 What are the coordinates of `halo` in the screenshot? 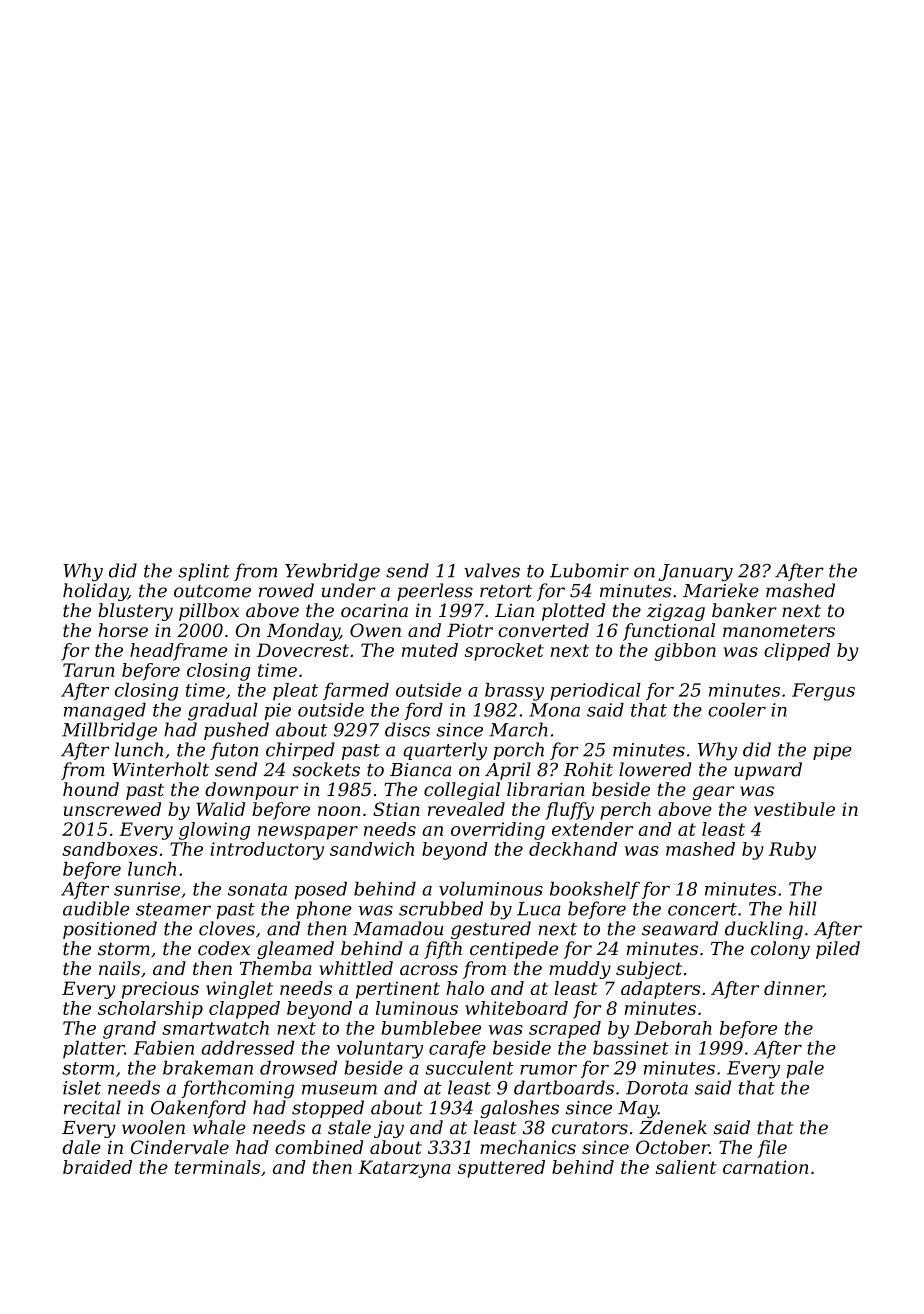 It's located at (465, 988).
